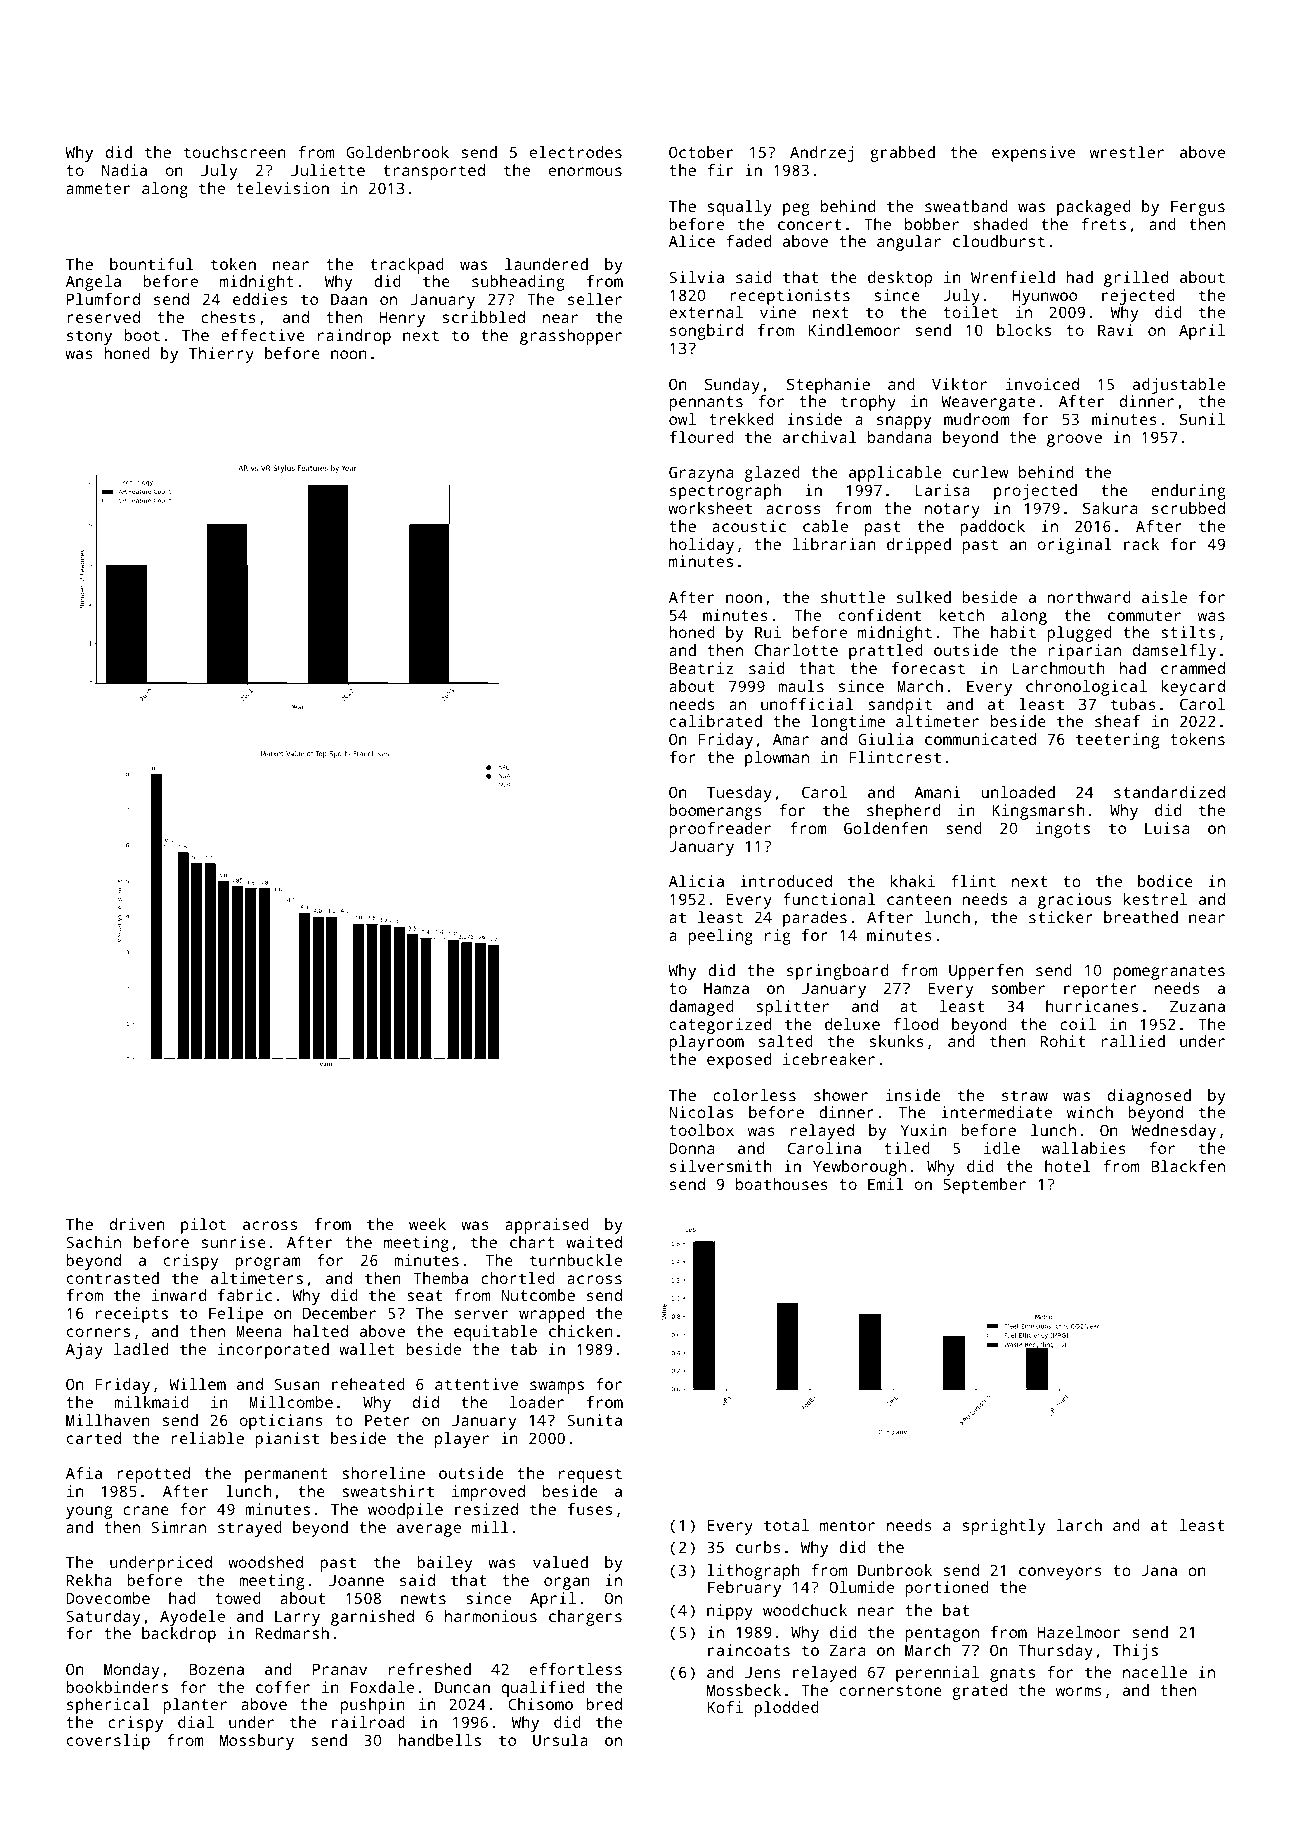 The height and width of the screenshot is (1827, 1292). I want to click on somber, so click(1018, 988).
